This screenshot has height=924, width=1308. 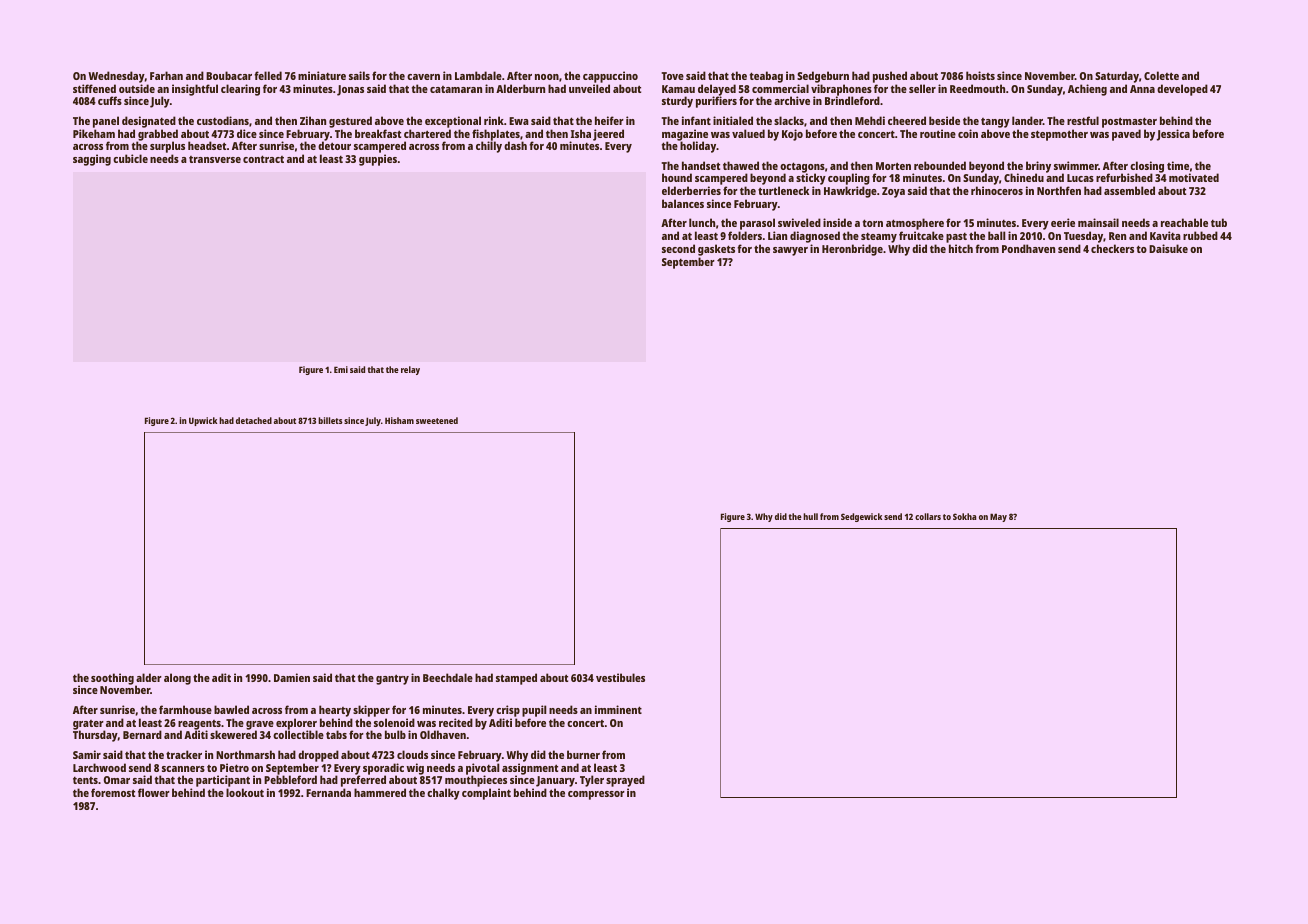 What do you see at coordinates (437, 420) in the screenshot?
I see `sweetened` at bounding box center [437, 420].
